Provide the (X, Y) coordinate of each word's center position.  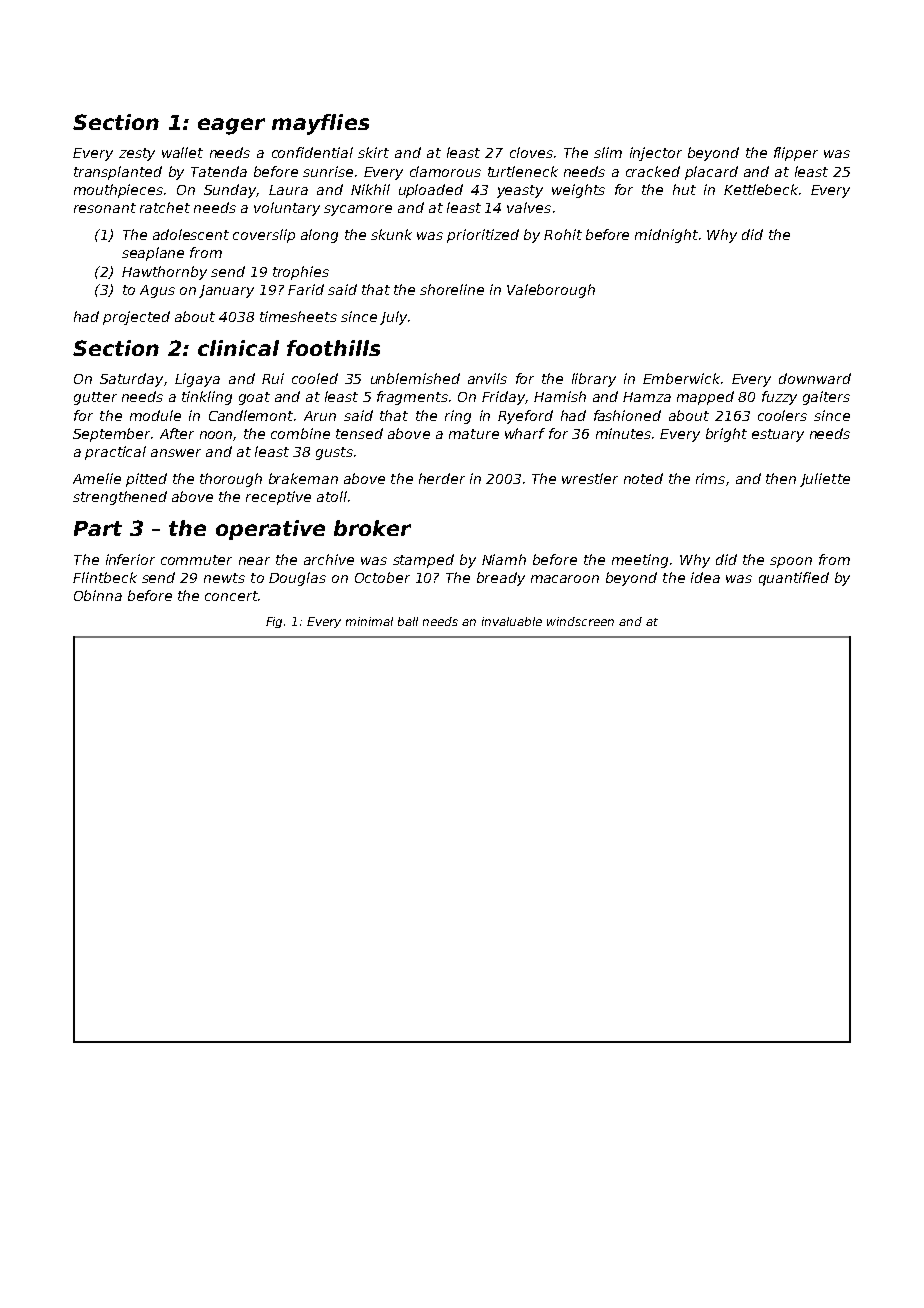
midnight (666, 236)
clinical (238, 348)
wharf (525, 433)
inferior (130, 559)
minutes (623, 433)
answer (176, 453)
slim (608, 152)
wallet (182, 152)
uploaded (431, 191)
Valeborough (551, 291)
